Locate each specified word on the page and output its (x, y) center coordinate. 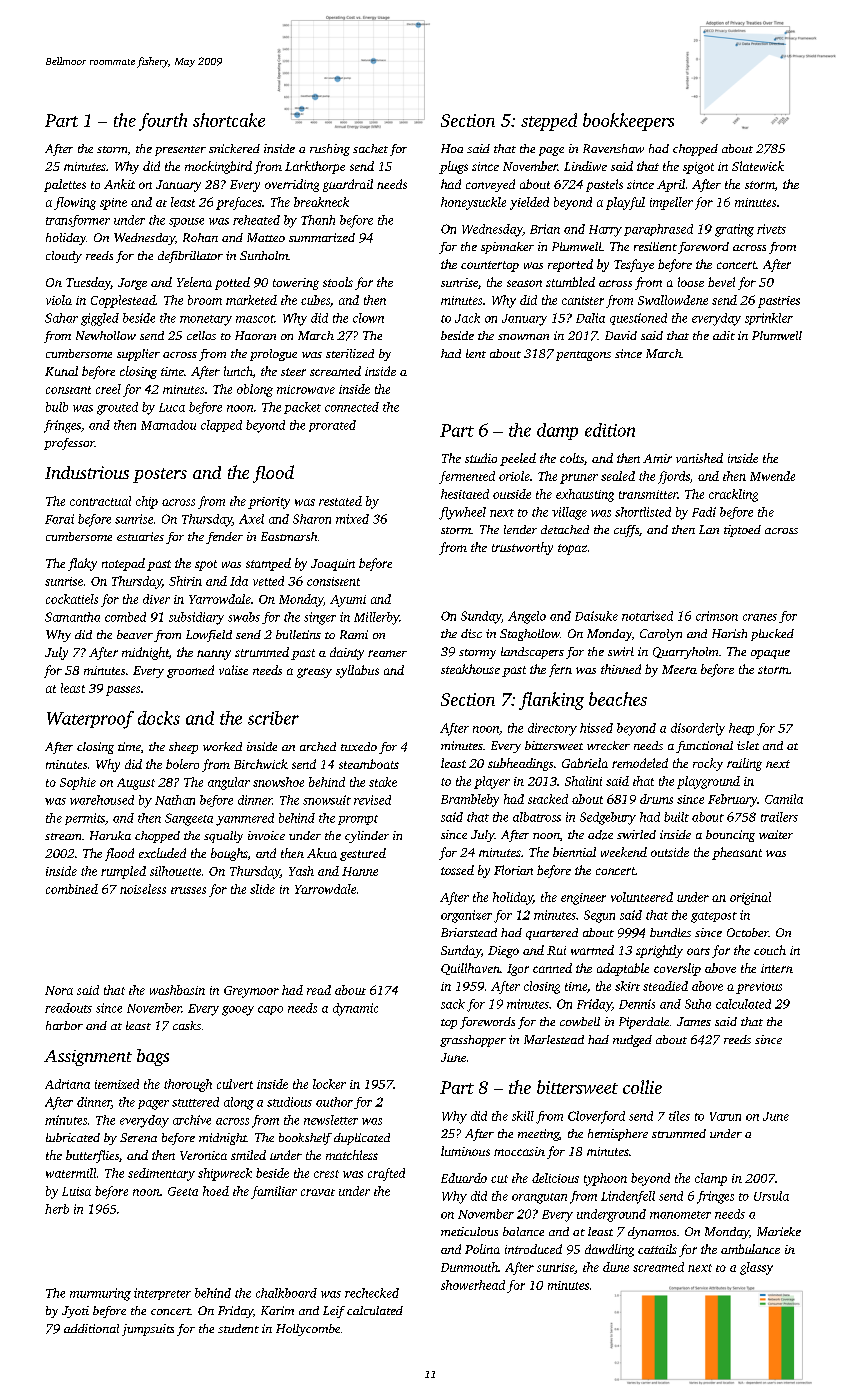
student (238, 1328)
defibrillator (190, 257)
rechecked (372, 1293)
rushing (330, 150)
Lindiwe (585, 166)
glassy (756, 1268)
